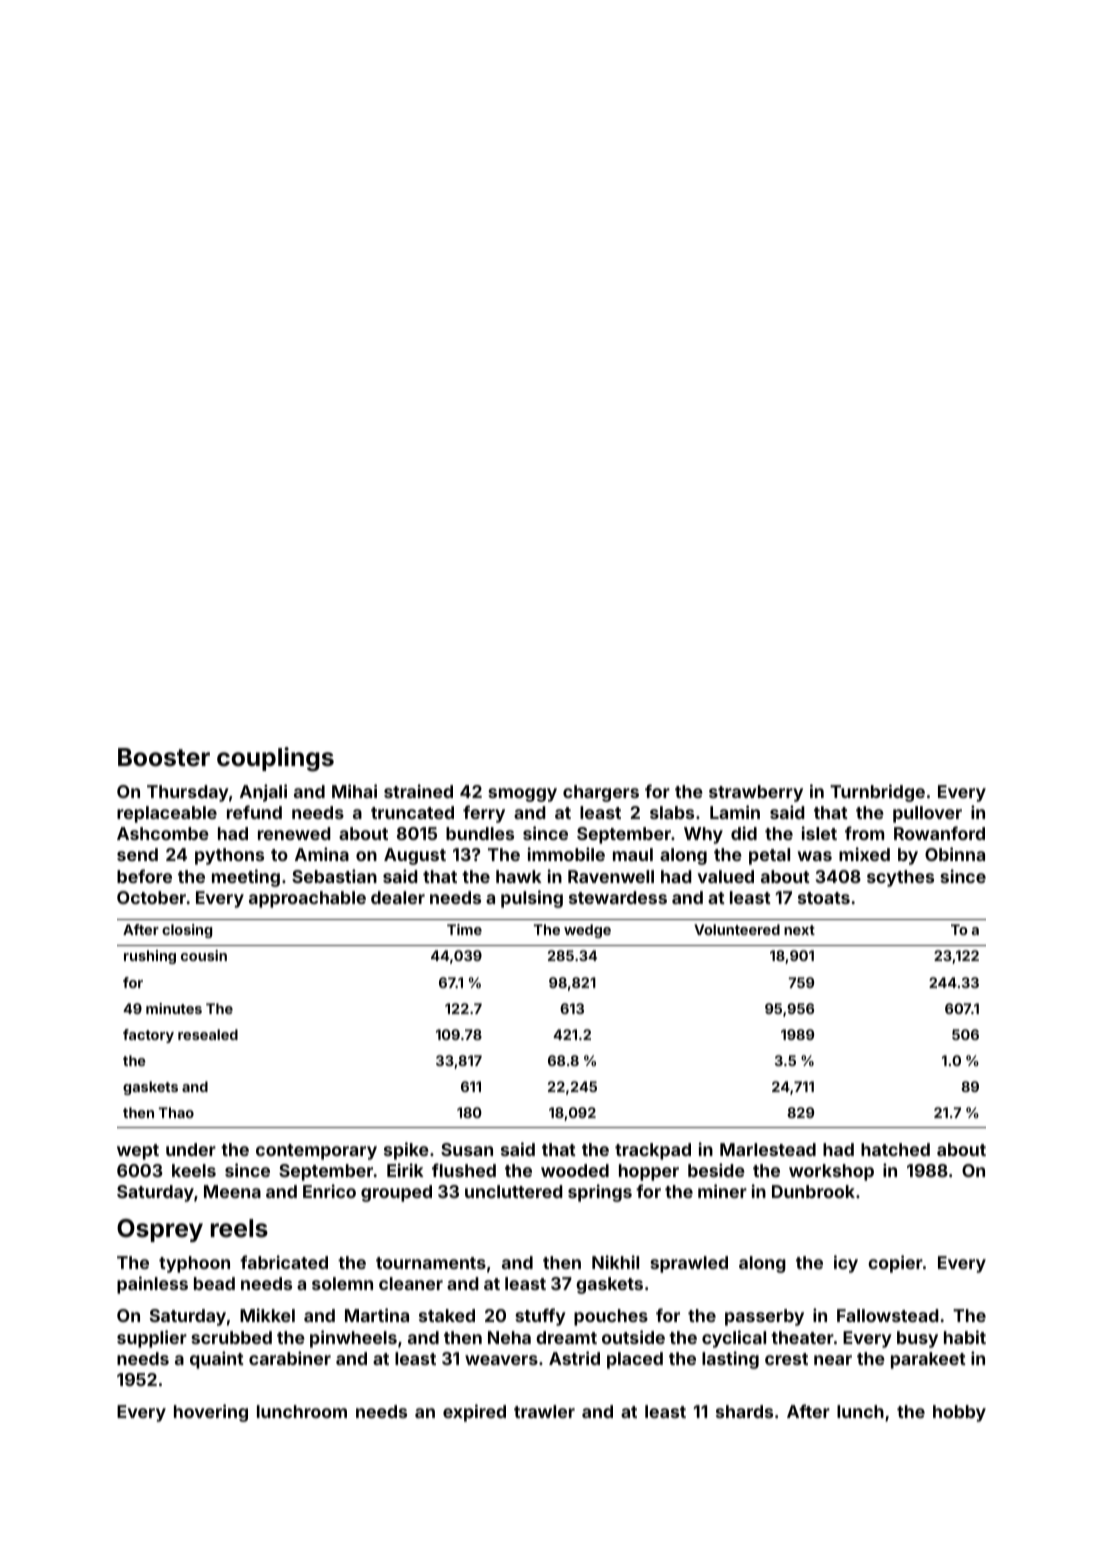 This screenshot has height=1560, width=1103. Describe the element at coordinates (799, 930) in the screenshot. I see `next` at that location.
